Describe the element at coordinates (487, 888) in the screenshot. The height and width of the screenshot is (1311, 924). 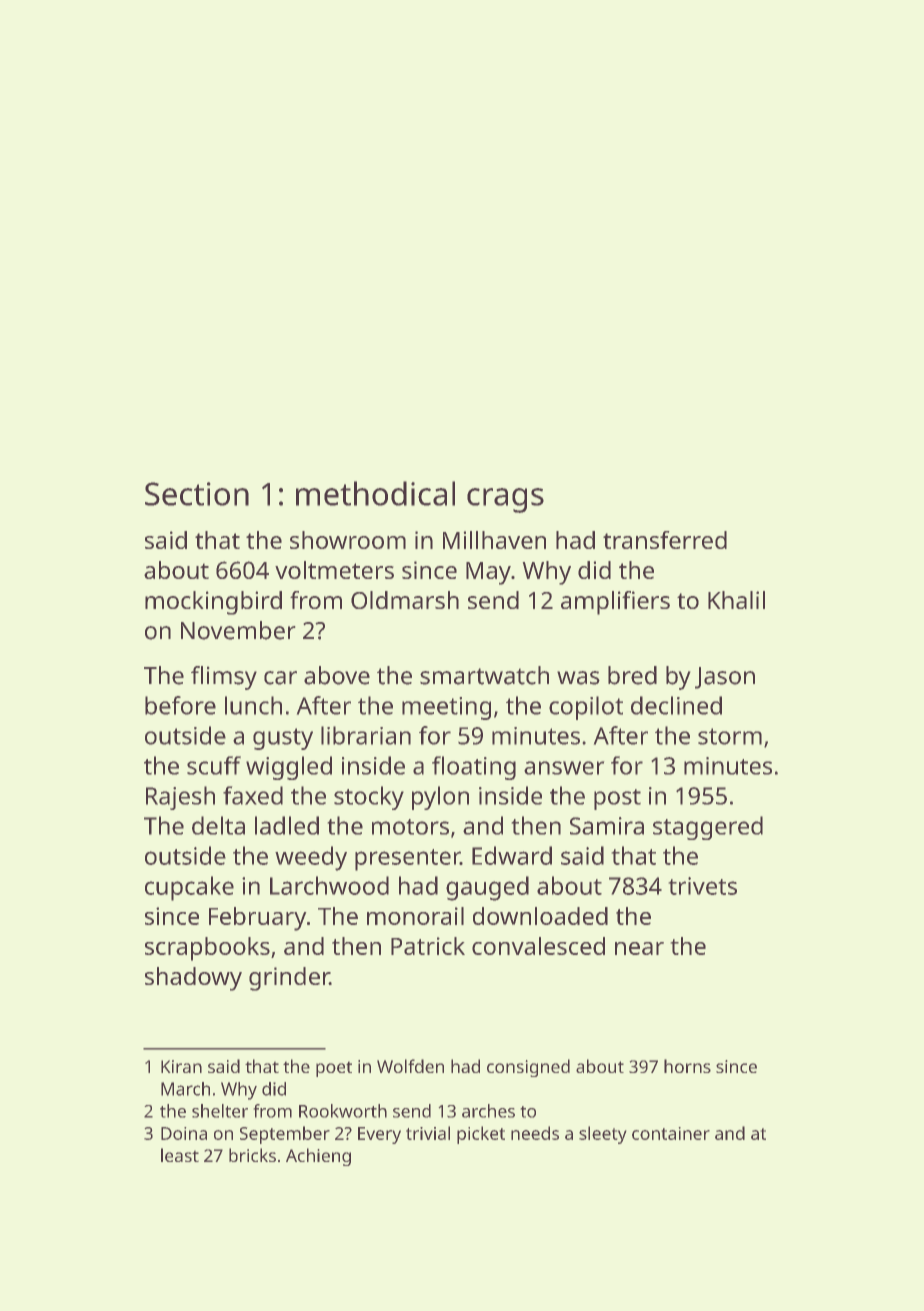
I see `gauged` at that location.
